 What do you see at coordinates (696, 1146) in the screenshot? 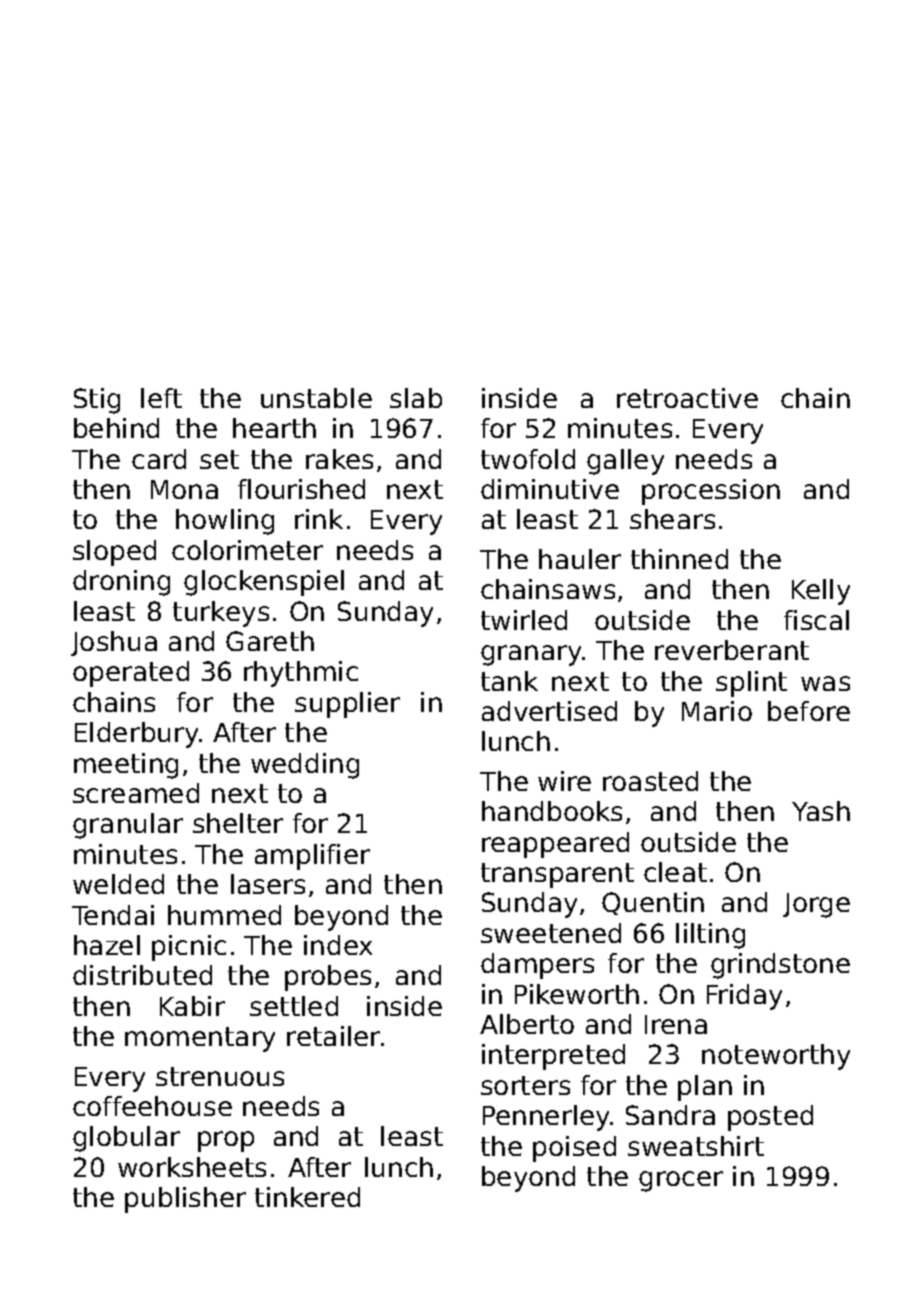
I see `sweatshirt` at bounding box center [696, 1146].
